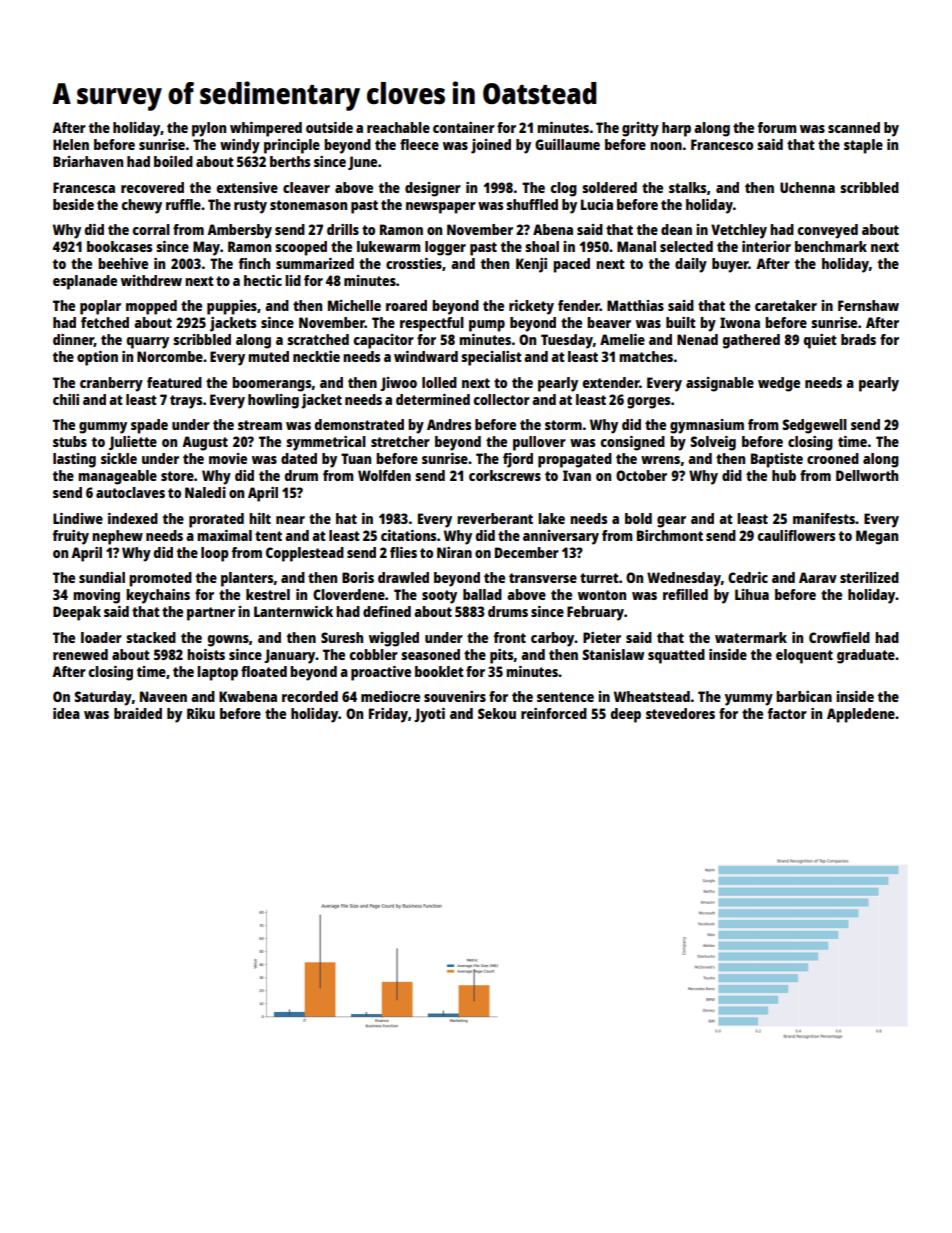  What do you see at coordinates (84, 187) in the page?
I see `Francesca` at bounding box center [84, 187].
